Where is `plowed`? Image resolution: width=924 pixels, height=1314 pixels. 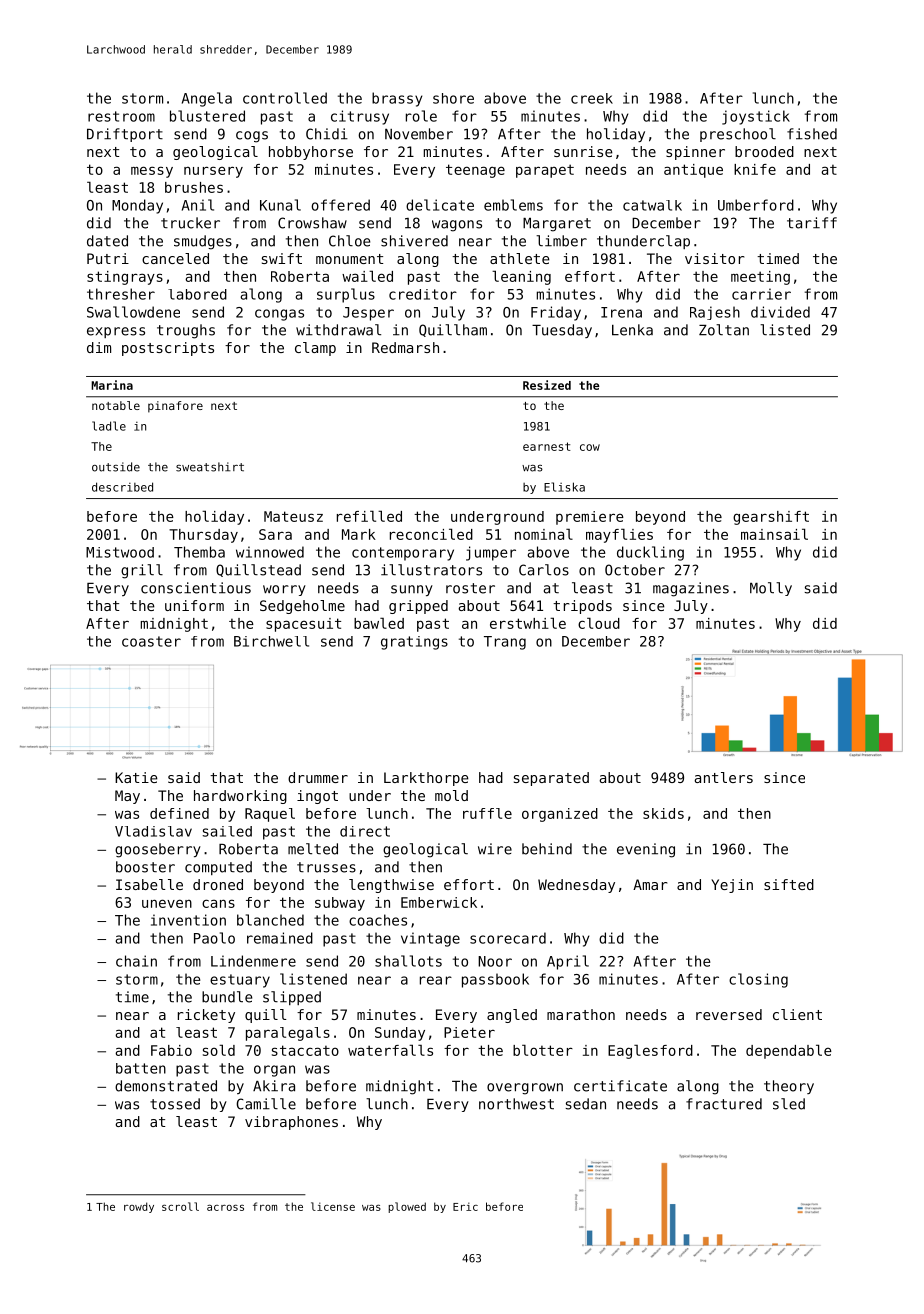 plowed is located at coordinates (407, 1207).
